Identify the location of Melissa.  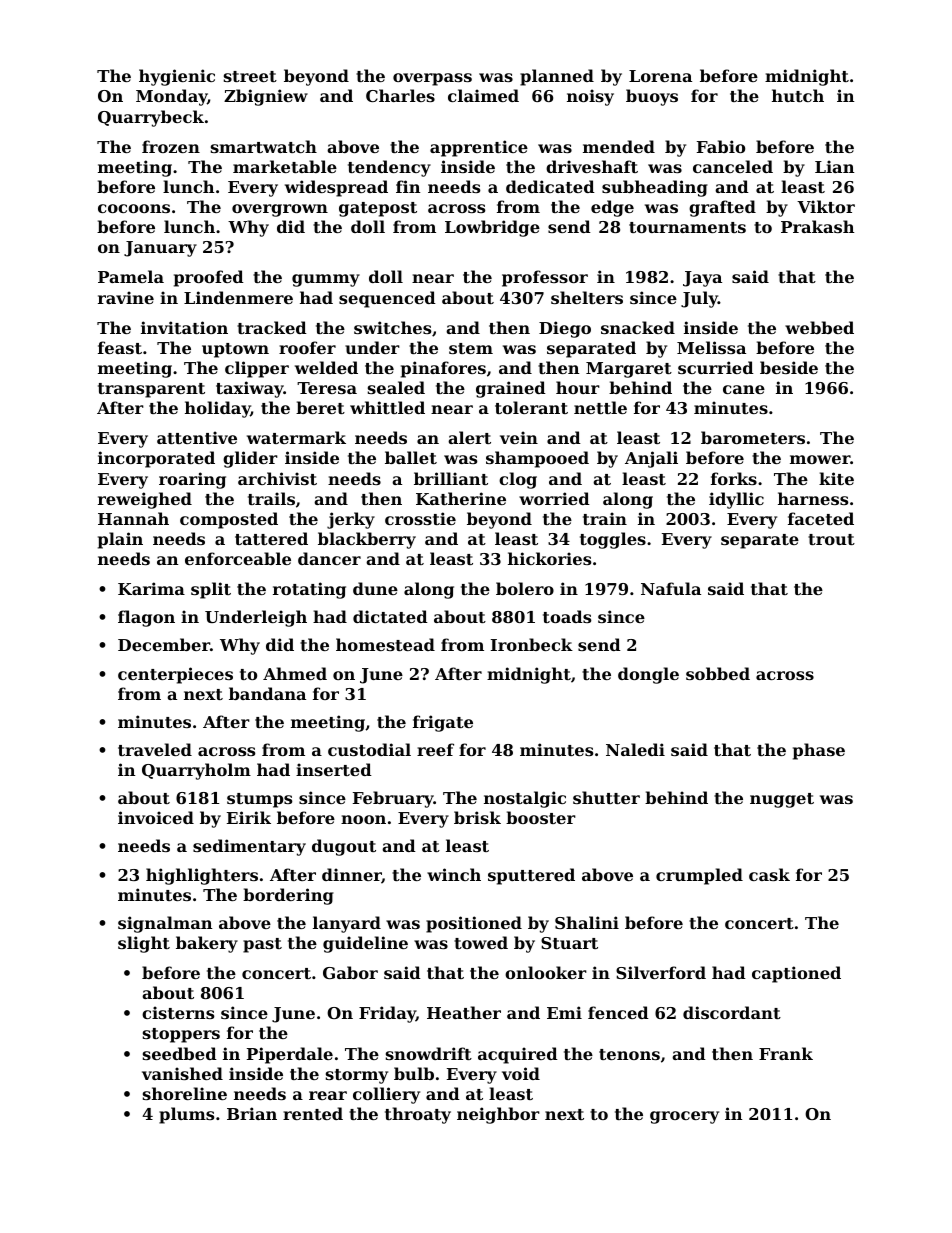
(711, 347).
